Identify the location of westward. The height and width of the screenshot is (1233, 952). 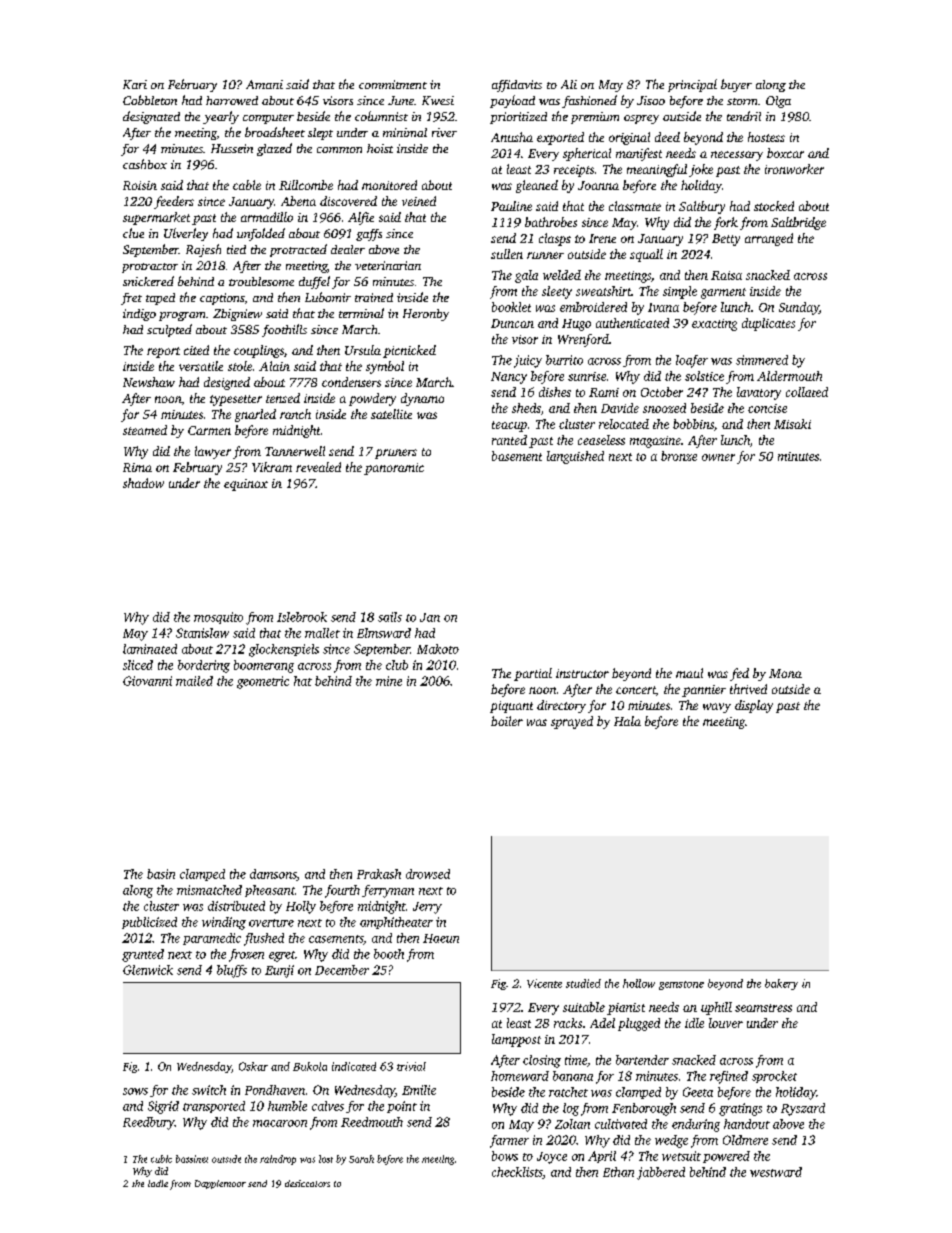
(776, 1172).
